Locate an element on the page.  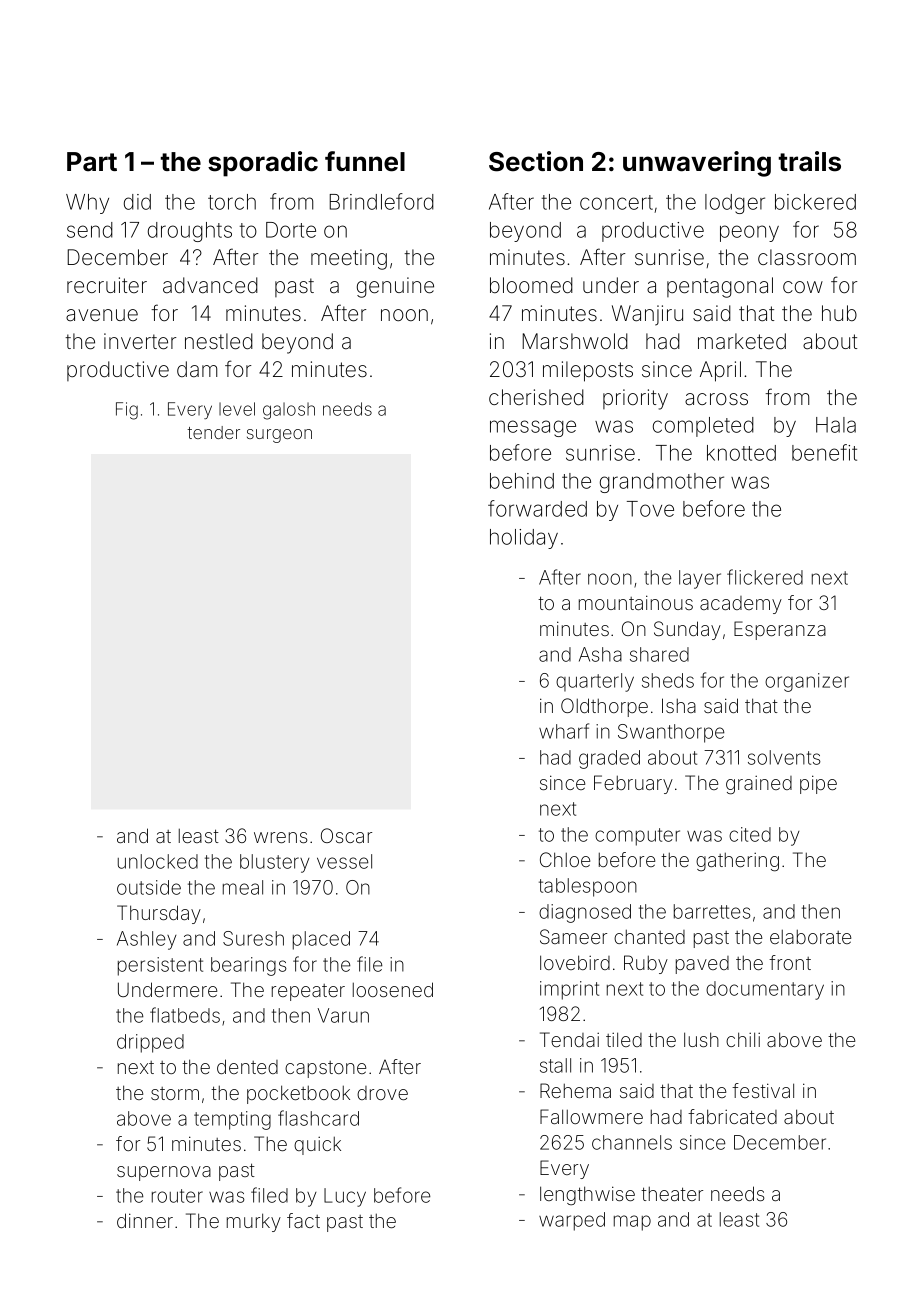
dam is located at coordinates (197, 369).
